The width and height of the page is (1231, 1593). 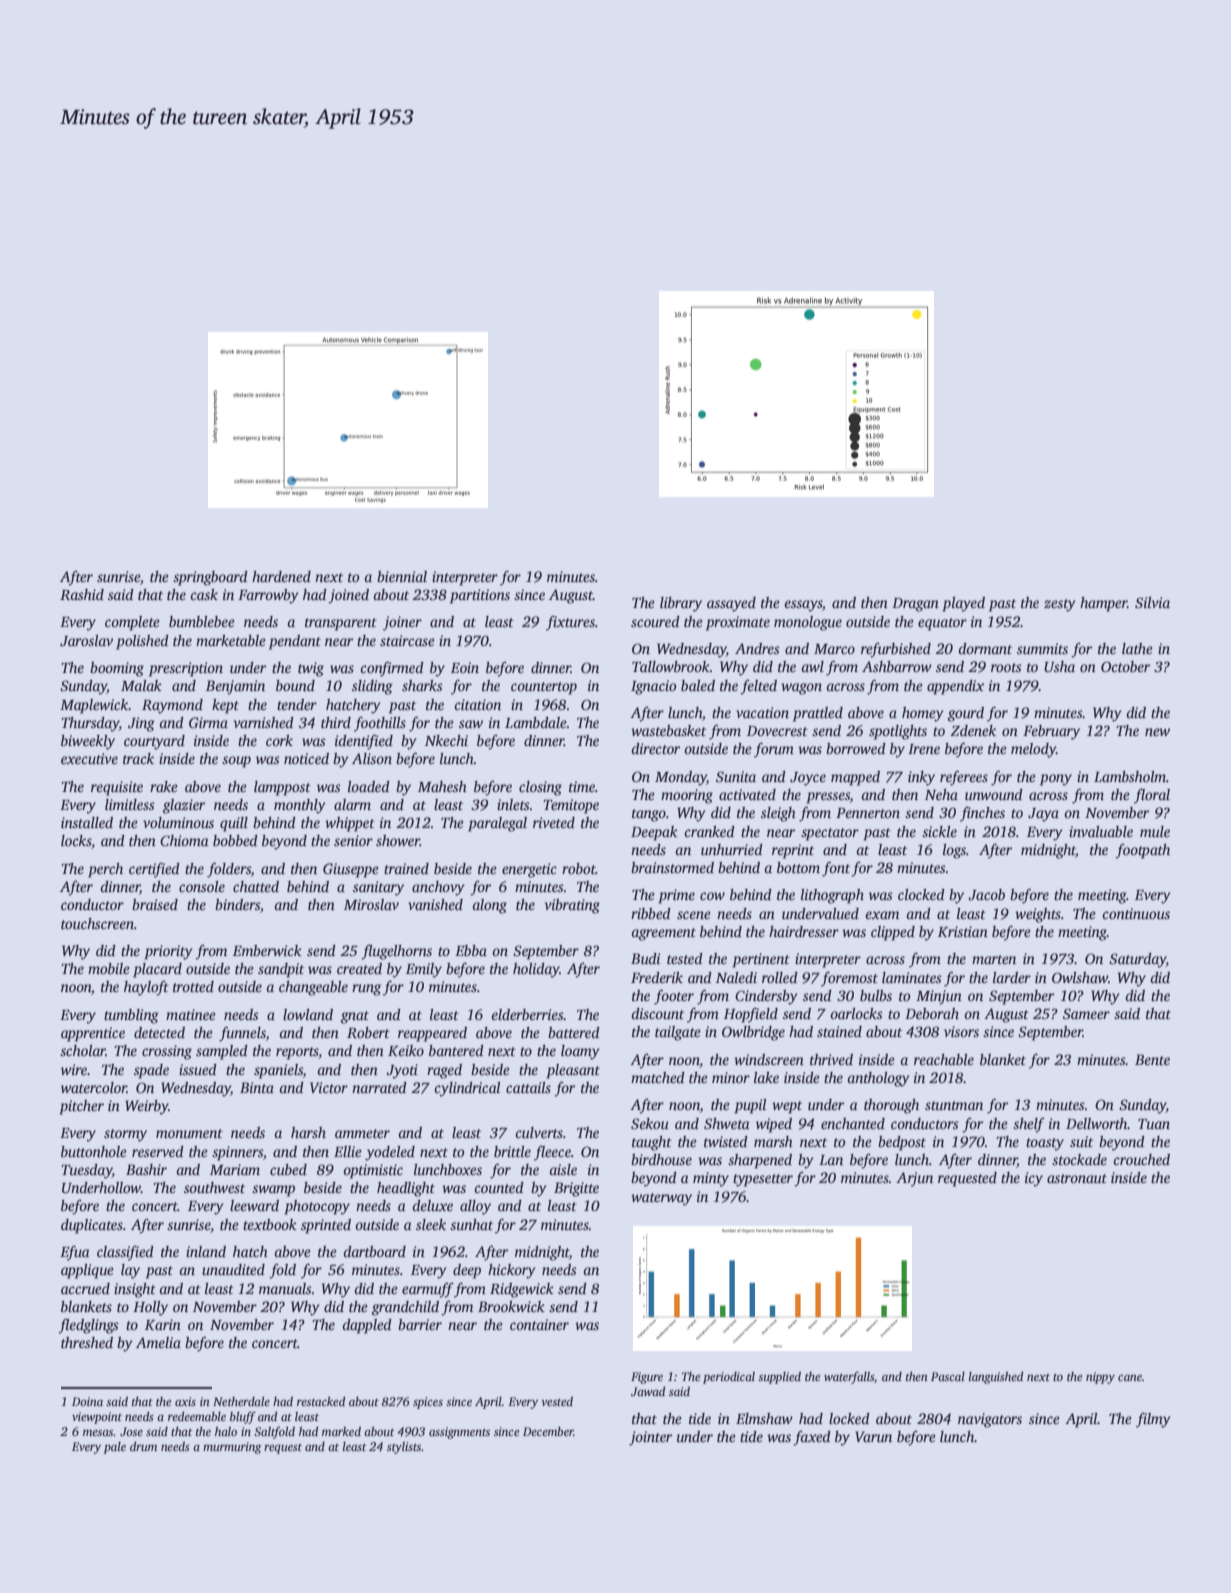 What do you see at coordinates (89, 758) in the page?
I see `executive` at bounding box center [89, 758].
